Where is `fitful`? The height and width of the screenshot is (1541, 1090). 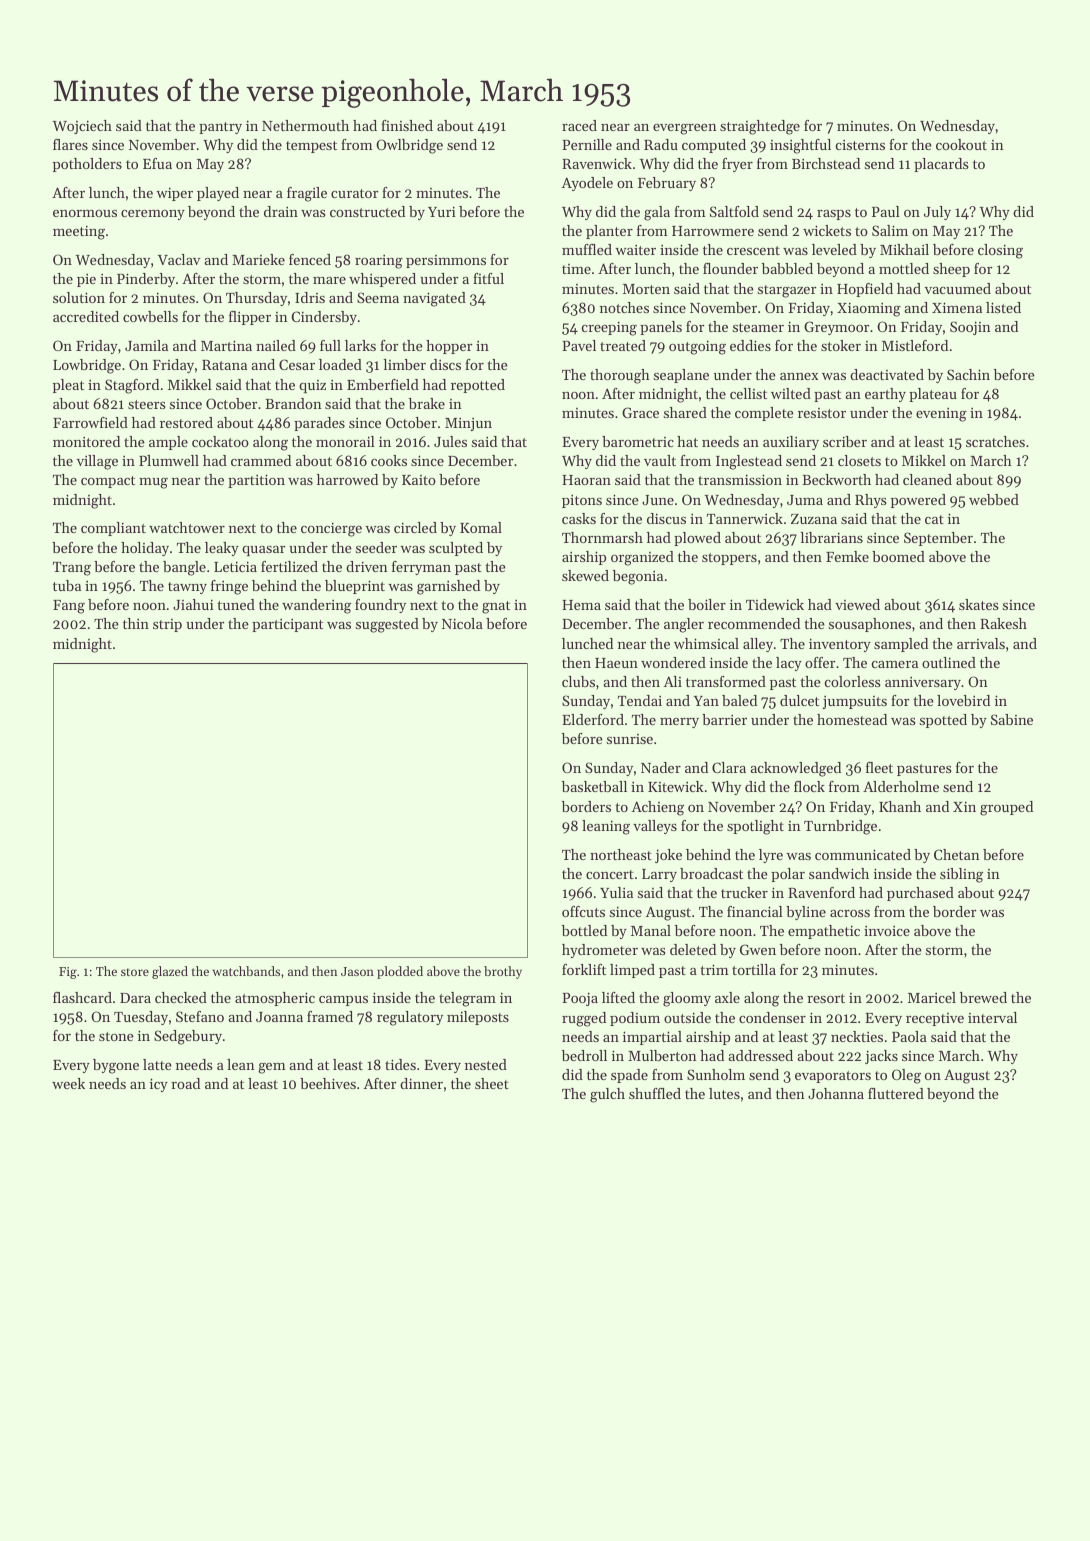
fitful is located at coordinates (488, 278).
